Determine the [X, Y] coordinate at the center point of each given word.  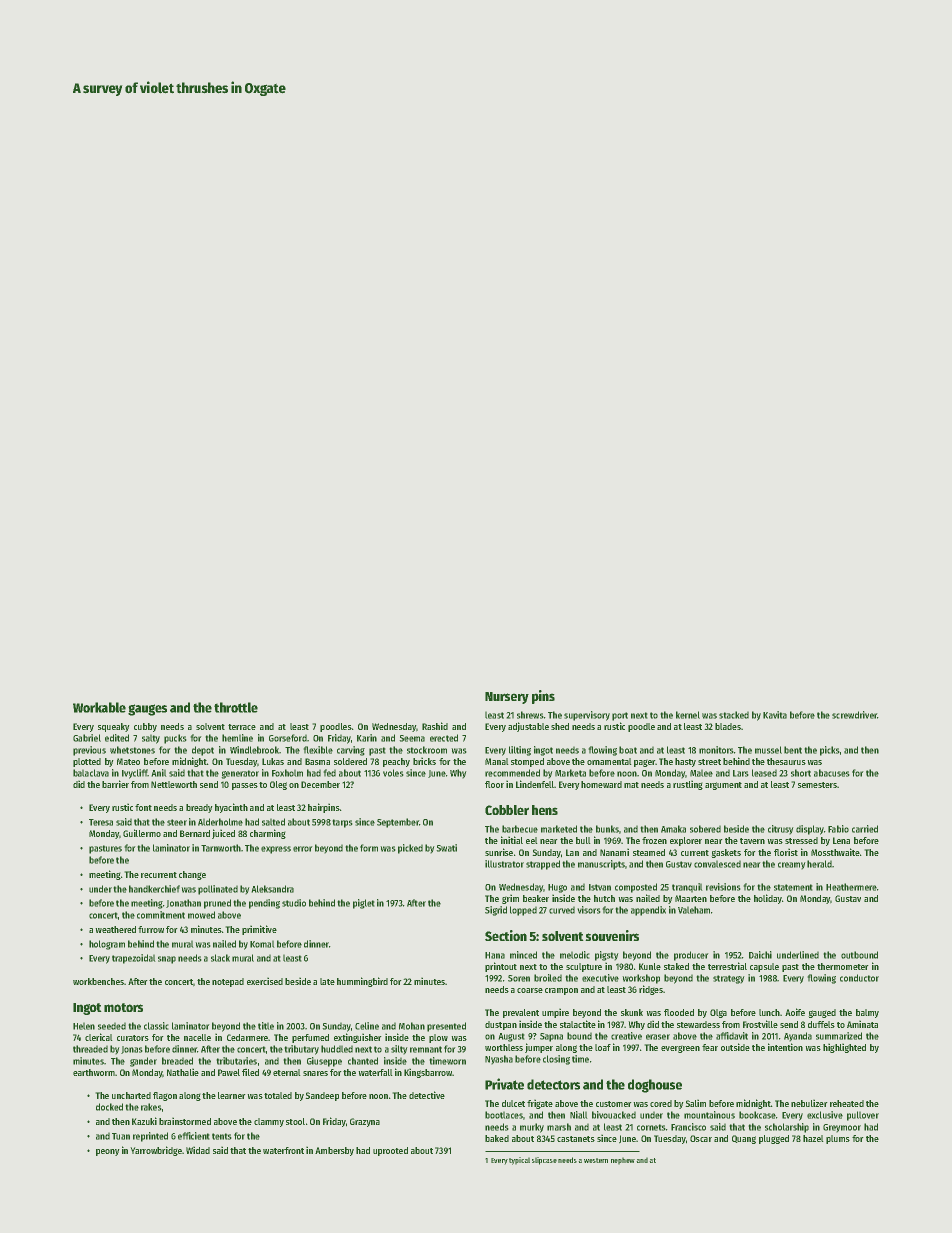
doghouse [655, 1086]
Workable [99, 707]
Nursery [507, 698]
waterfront [283, 1150]
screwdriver [854, 715]
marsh [559, 1127]
